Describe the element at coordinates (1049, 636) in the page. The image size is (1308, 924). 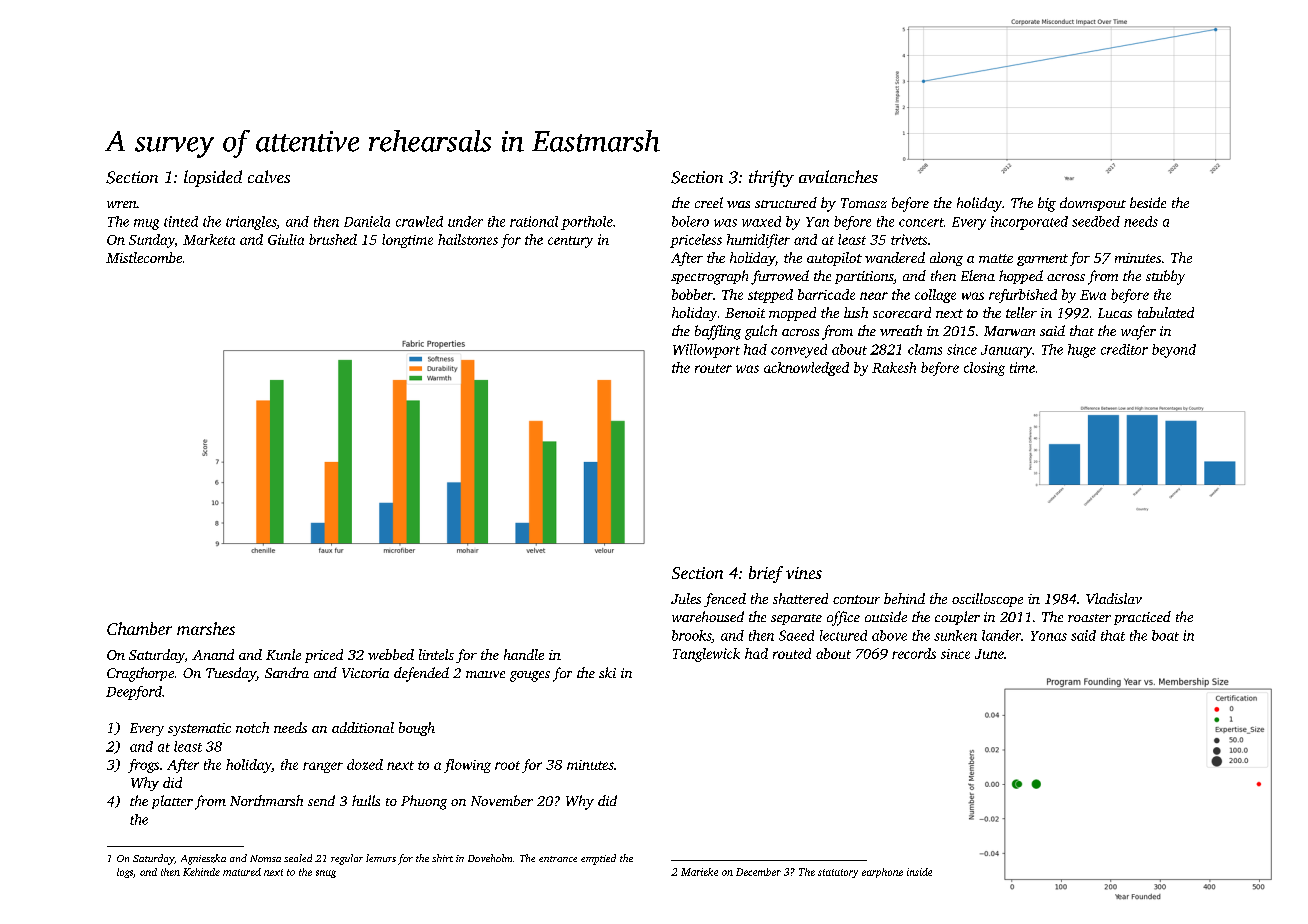
I see `Yonas` at that location.
